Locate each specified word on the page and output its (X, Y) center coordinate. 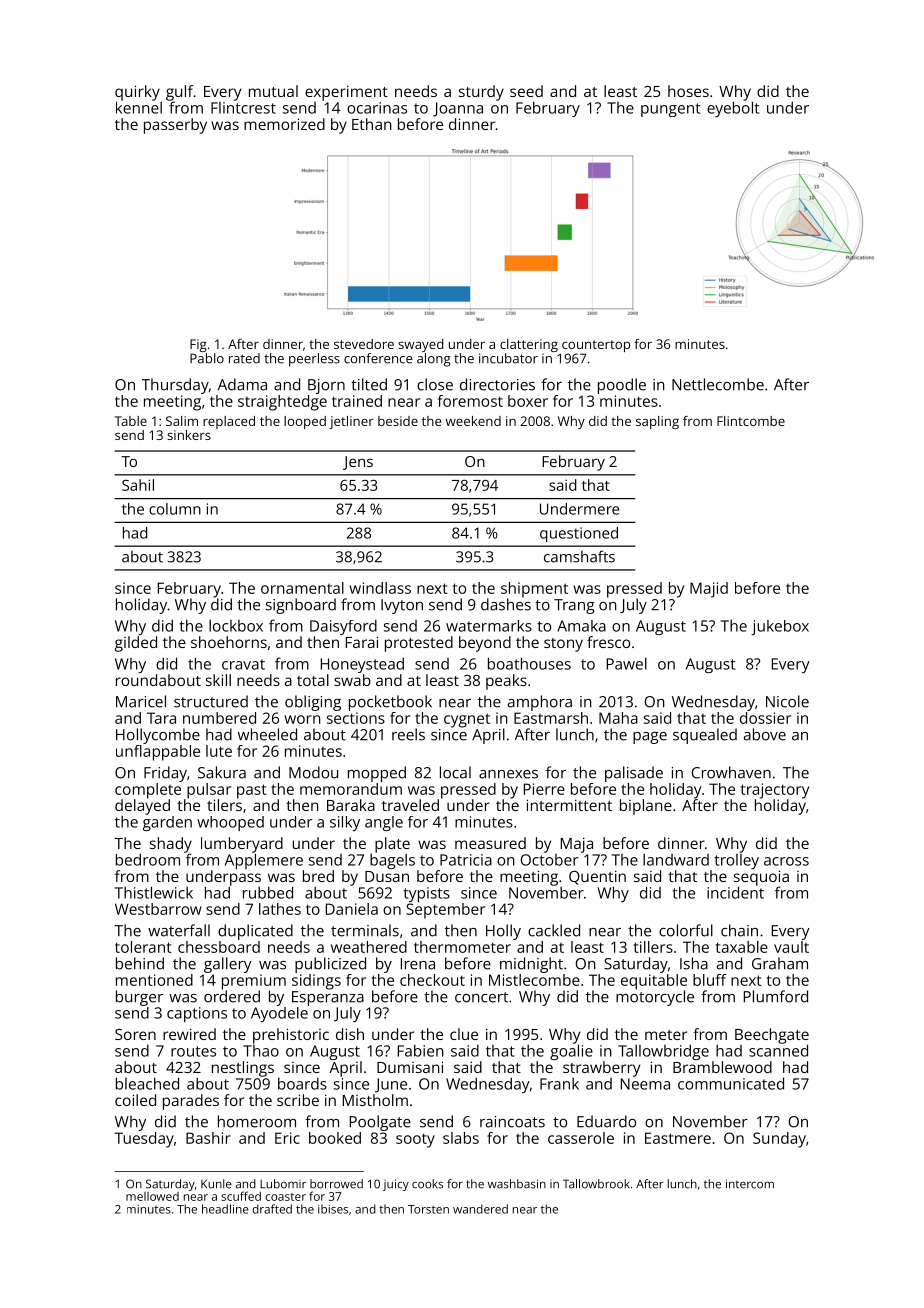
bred (318, 876)
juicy (396, 1185)
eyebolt (733, 109)
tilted (369, 384)
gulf (179, 93)
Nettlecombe (718, 384)
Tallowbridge (663, 1052)
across (786, 861)
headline (225, 1209)
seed (526, 91)
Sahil (138, 485)
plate (392, 845)
